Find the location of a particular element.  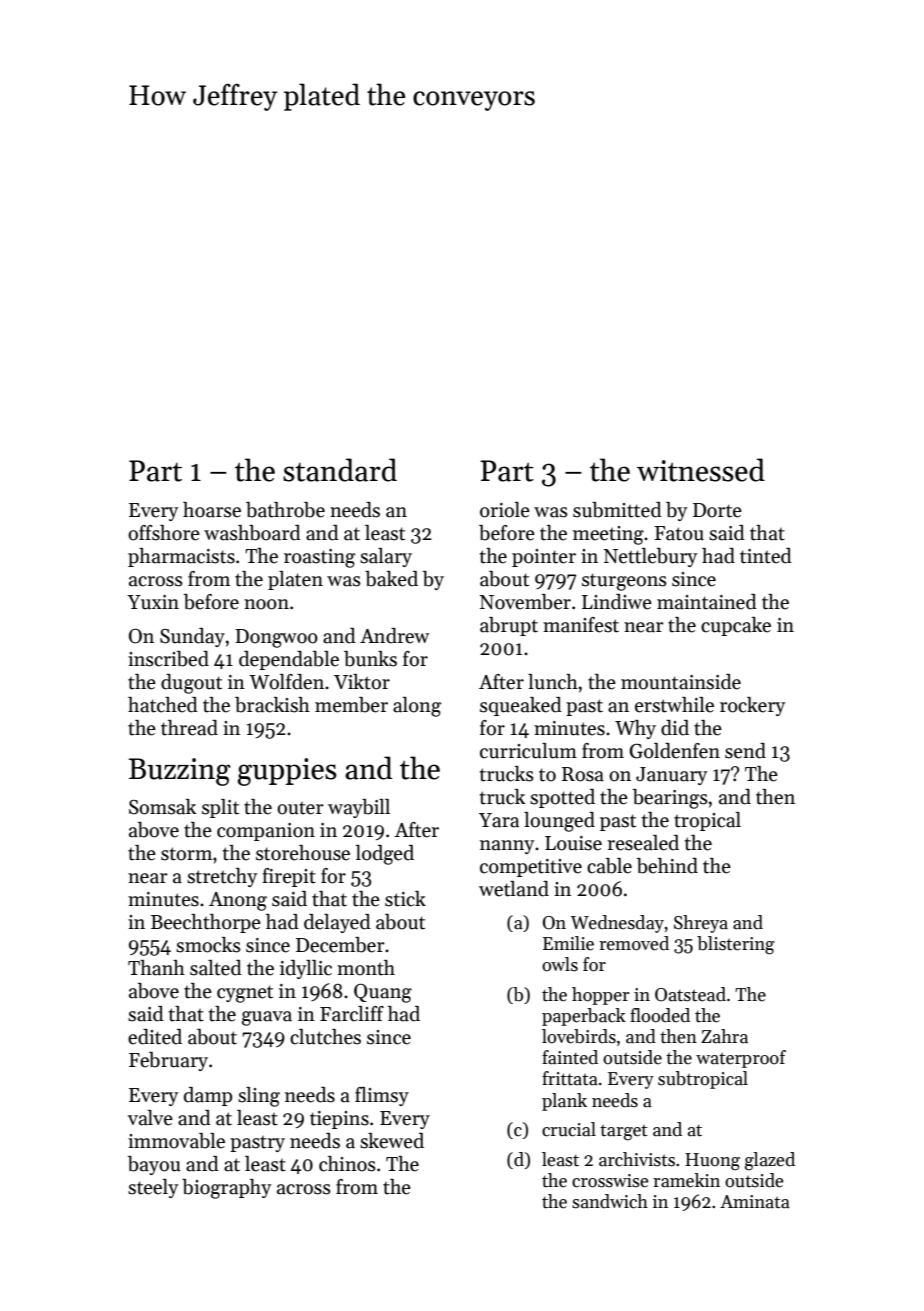

paperback is located at coordinates (584, 1017).
